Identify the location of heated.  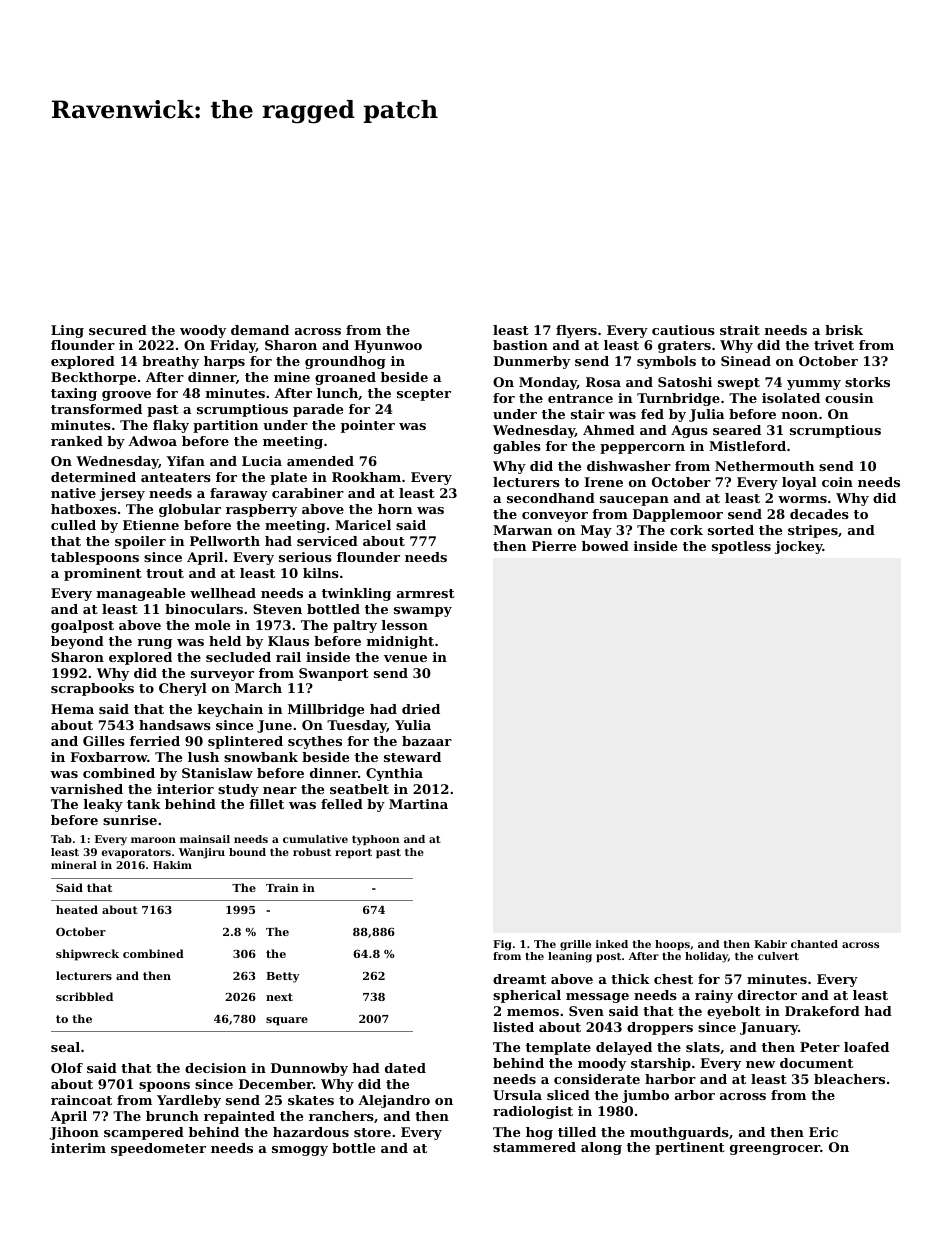
(77, 909).
